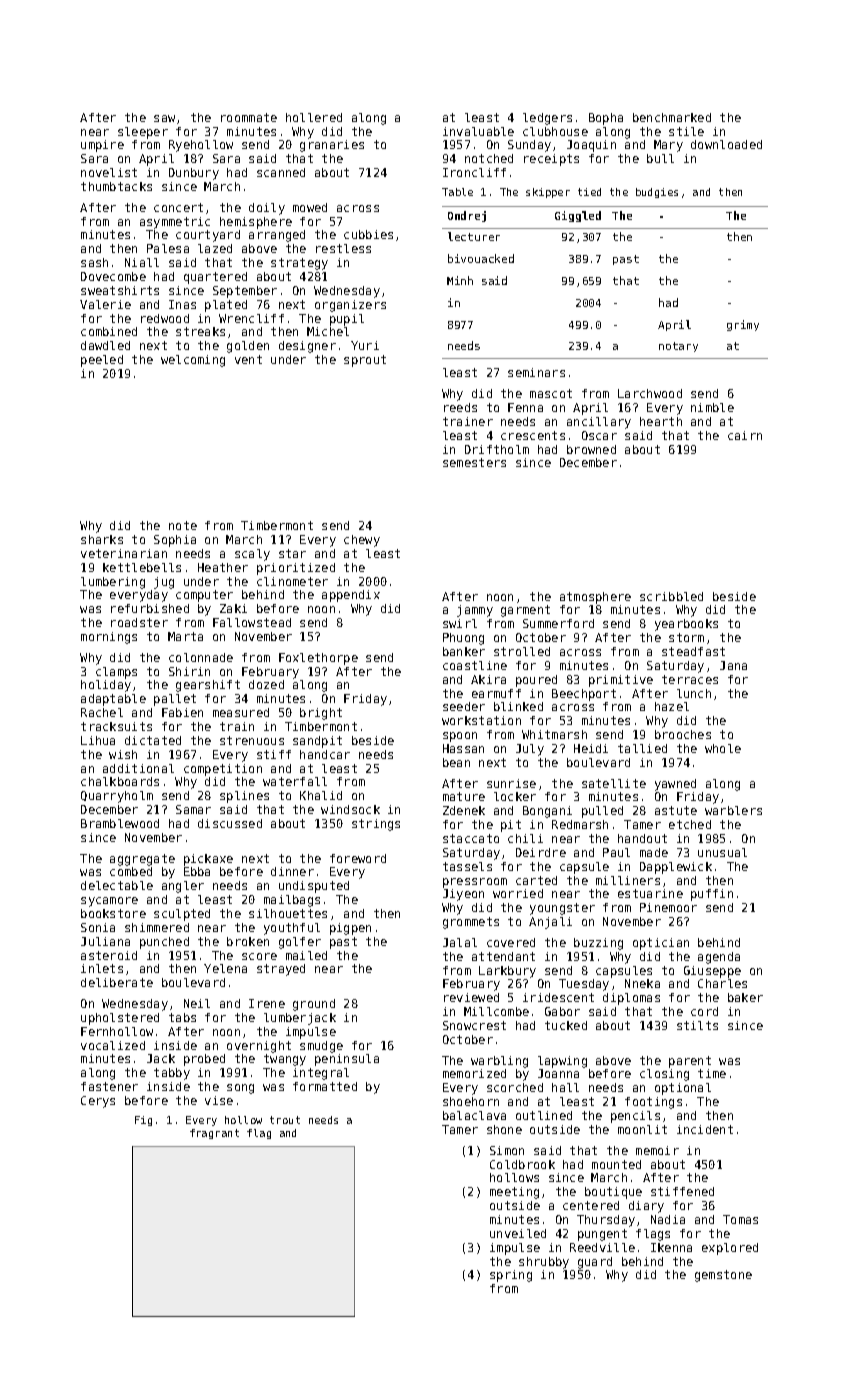 Image resolution: width=849 pixels, height=1400 pixels. Describe the element at coordinates (102, 146) in the screenshot. I see `umpire` at that location.
